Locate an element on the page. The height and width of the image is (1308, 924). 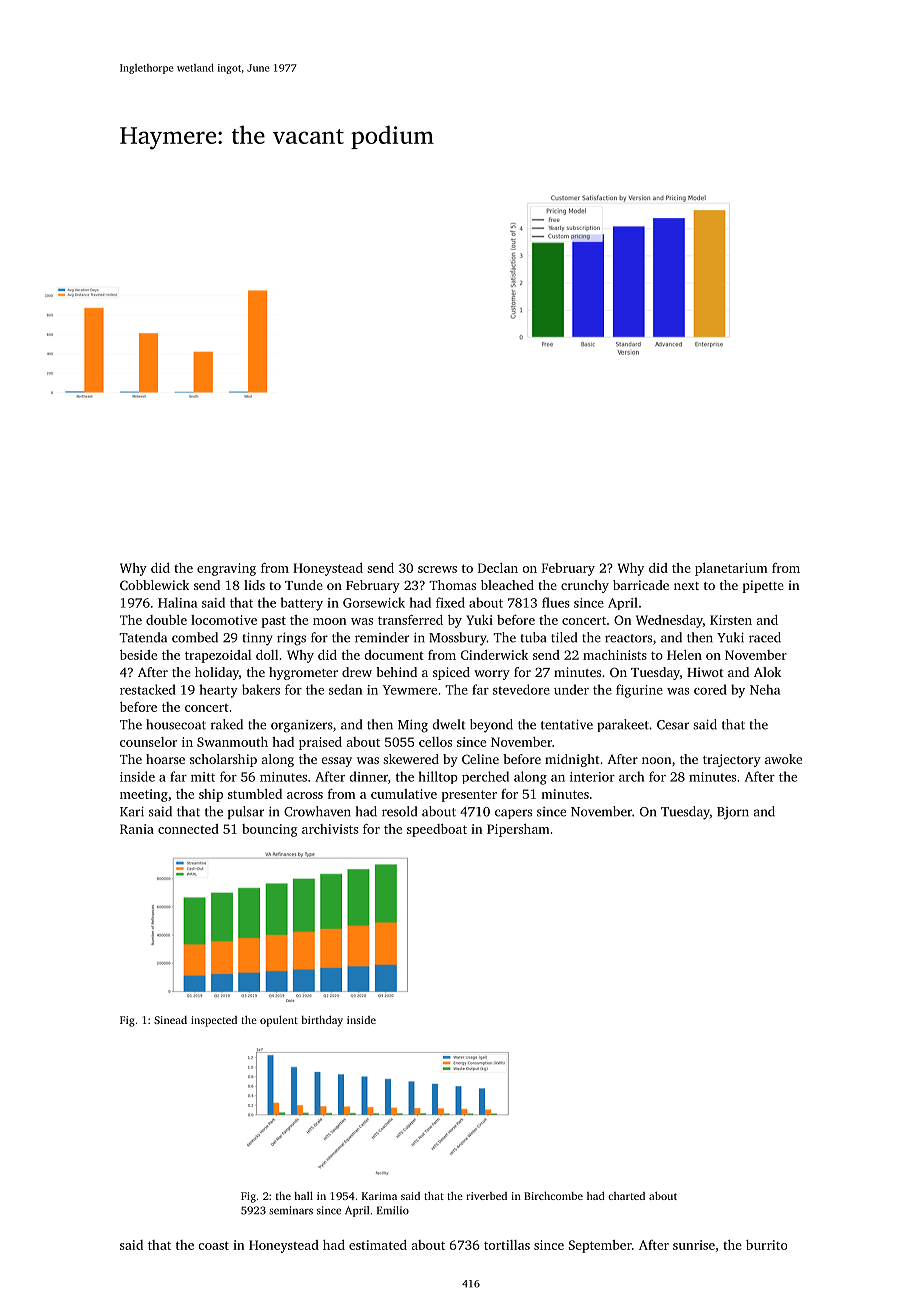
Emilio is located at coordinates (393, 1210).
